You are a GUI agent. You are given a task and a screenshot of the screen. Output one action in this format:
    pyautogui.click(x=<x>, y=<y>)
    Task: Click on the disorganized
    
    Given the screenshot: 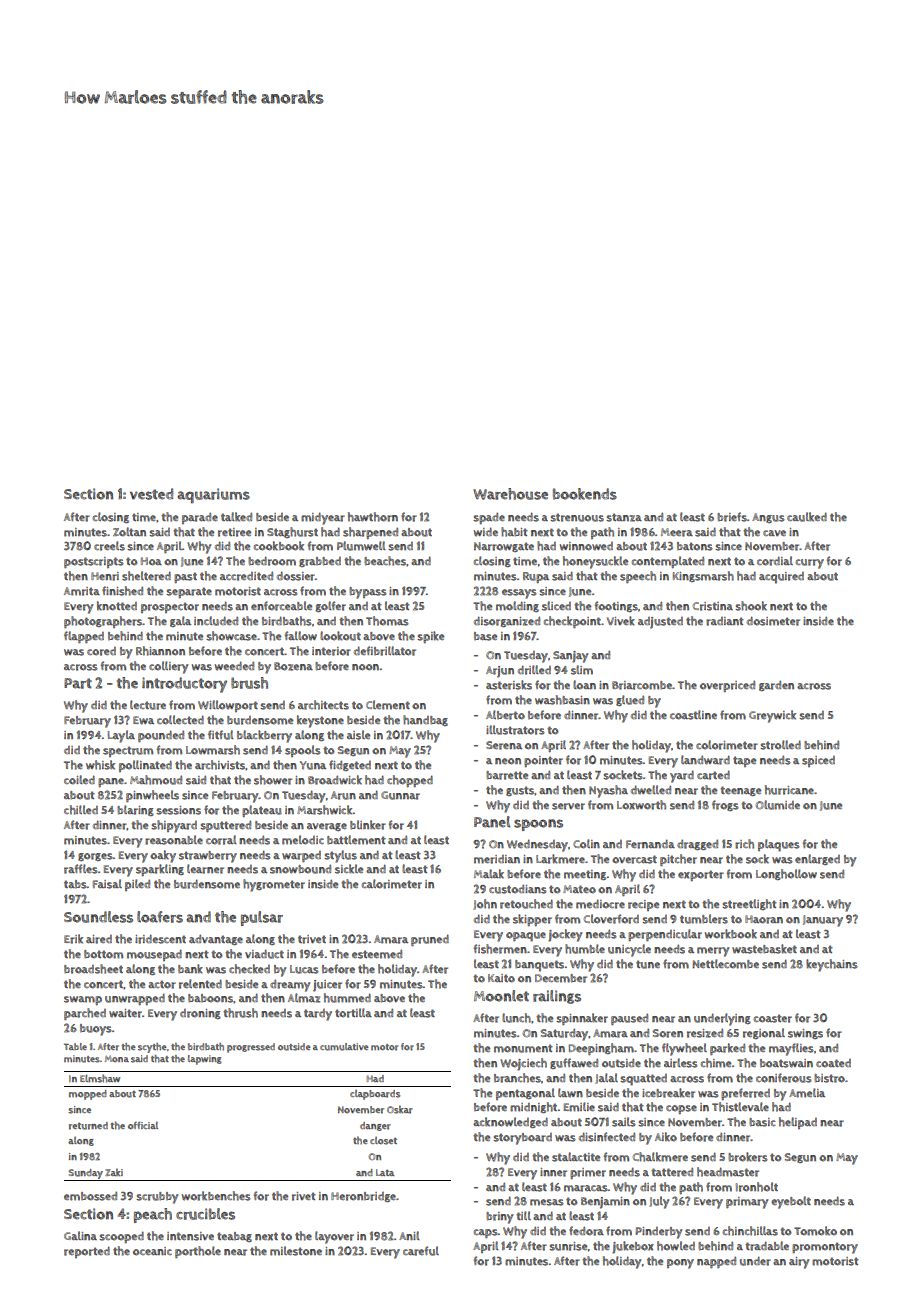 What is the action you would take?
    pyautogui.click(x=507, y=621)
